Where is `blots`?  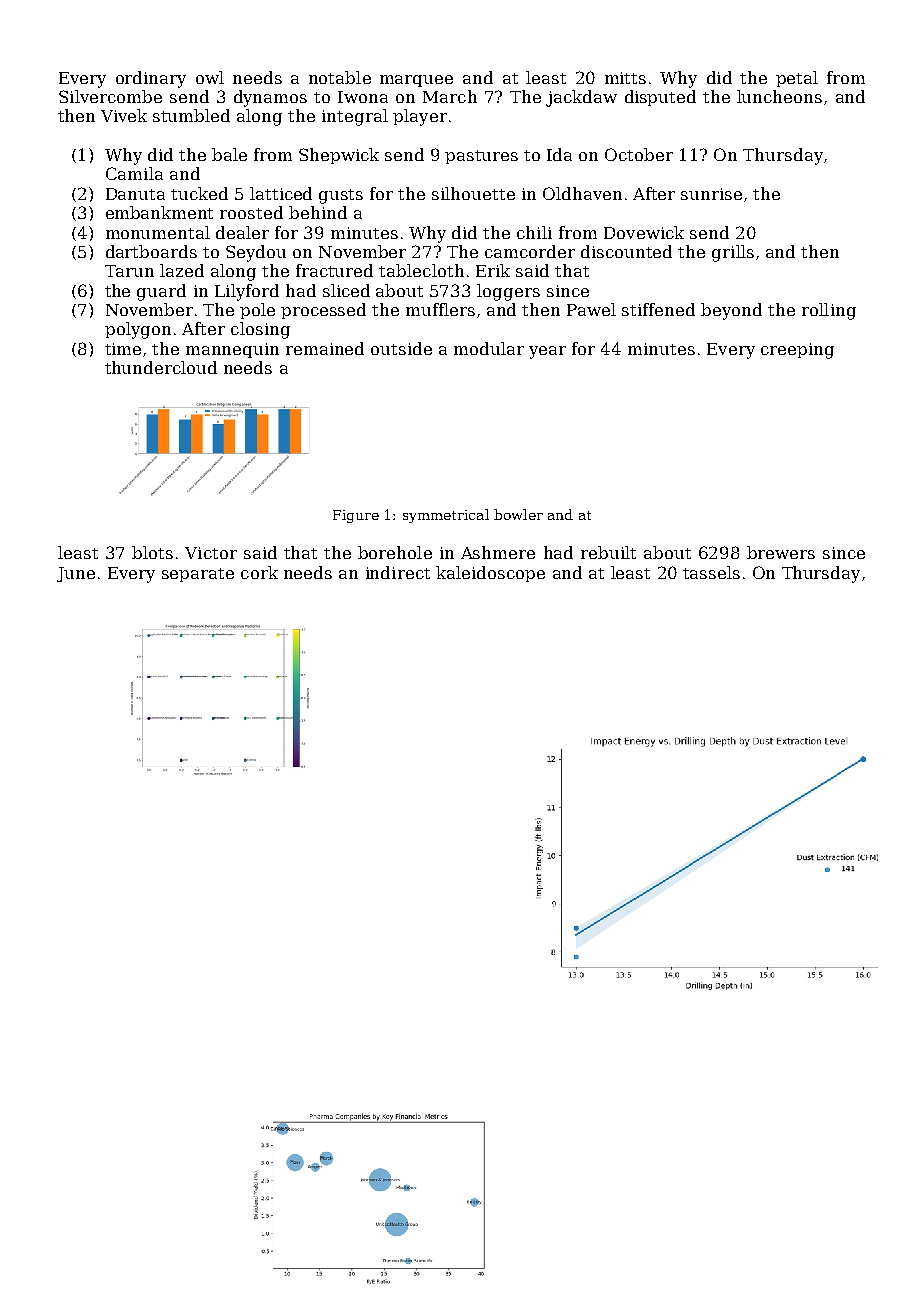 blots is located at coordinates (152, 552).
